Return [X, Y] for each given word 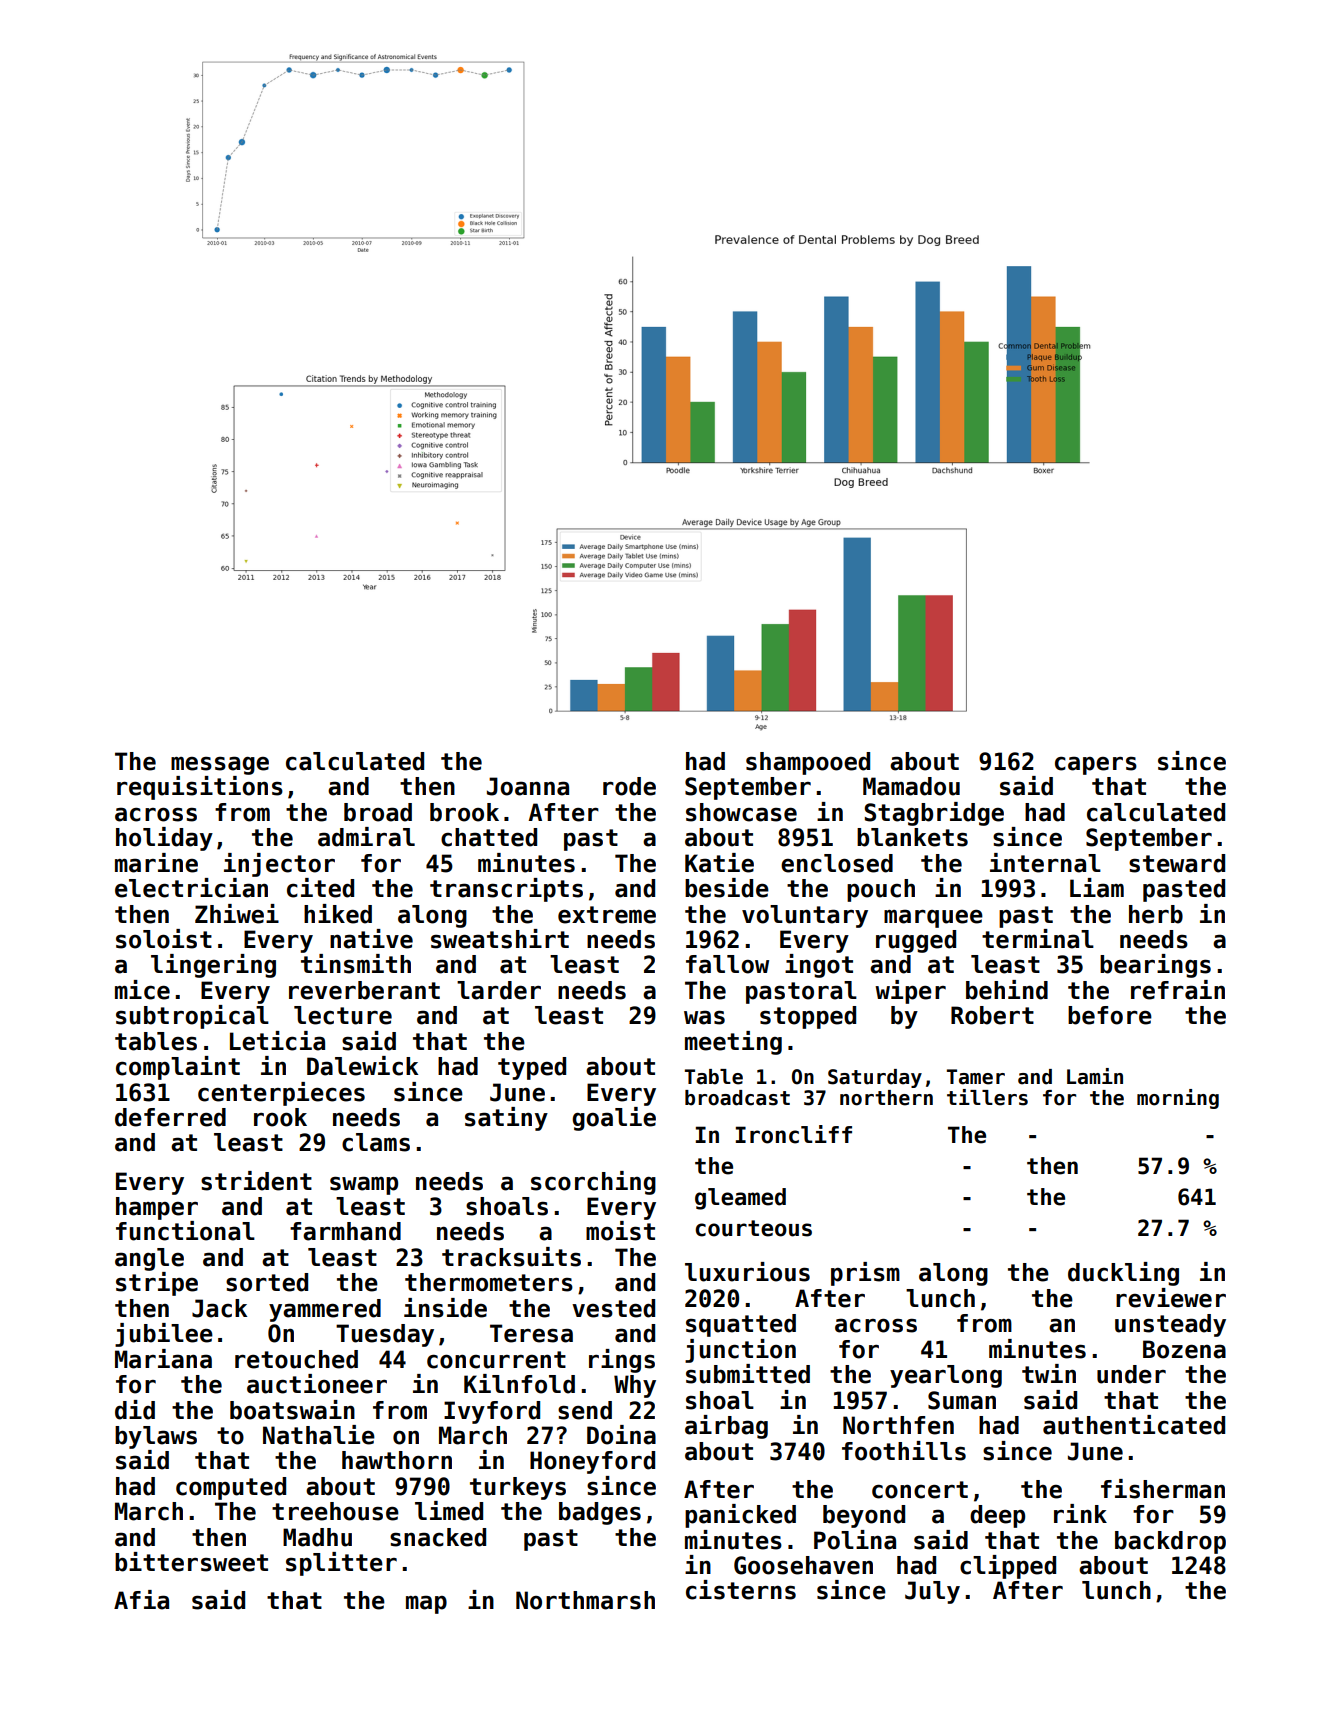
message [220, 765]
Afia [141, 1600]
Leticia [277, 1041]
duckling [1123, 1274]
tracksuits [511, 1257]
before [1110, 1015]
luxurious [747, 1272]
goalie [614, 1119]
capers [1096, 765]
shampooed [808, 763]
